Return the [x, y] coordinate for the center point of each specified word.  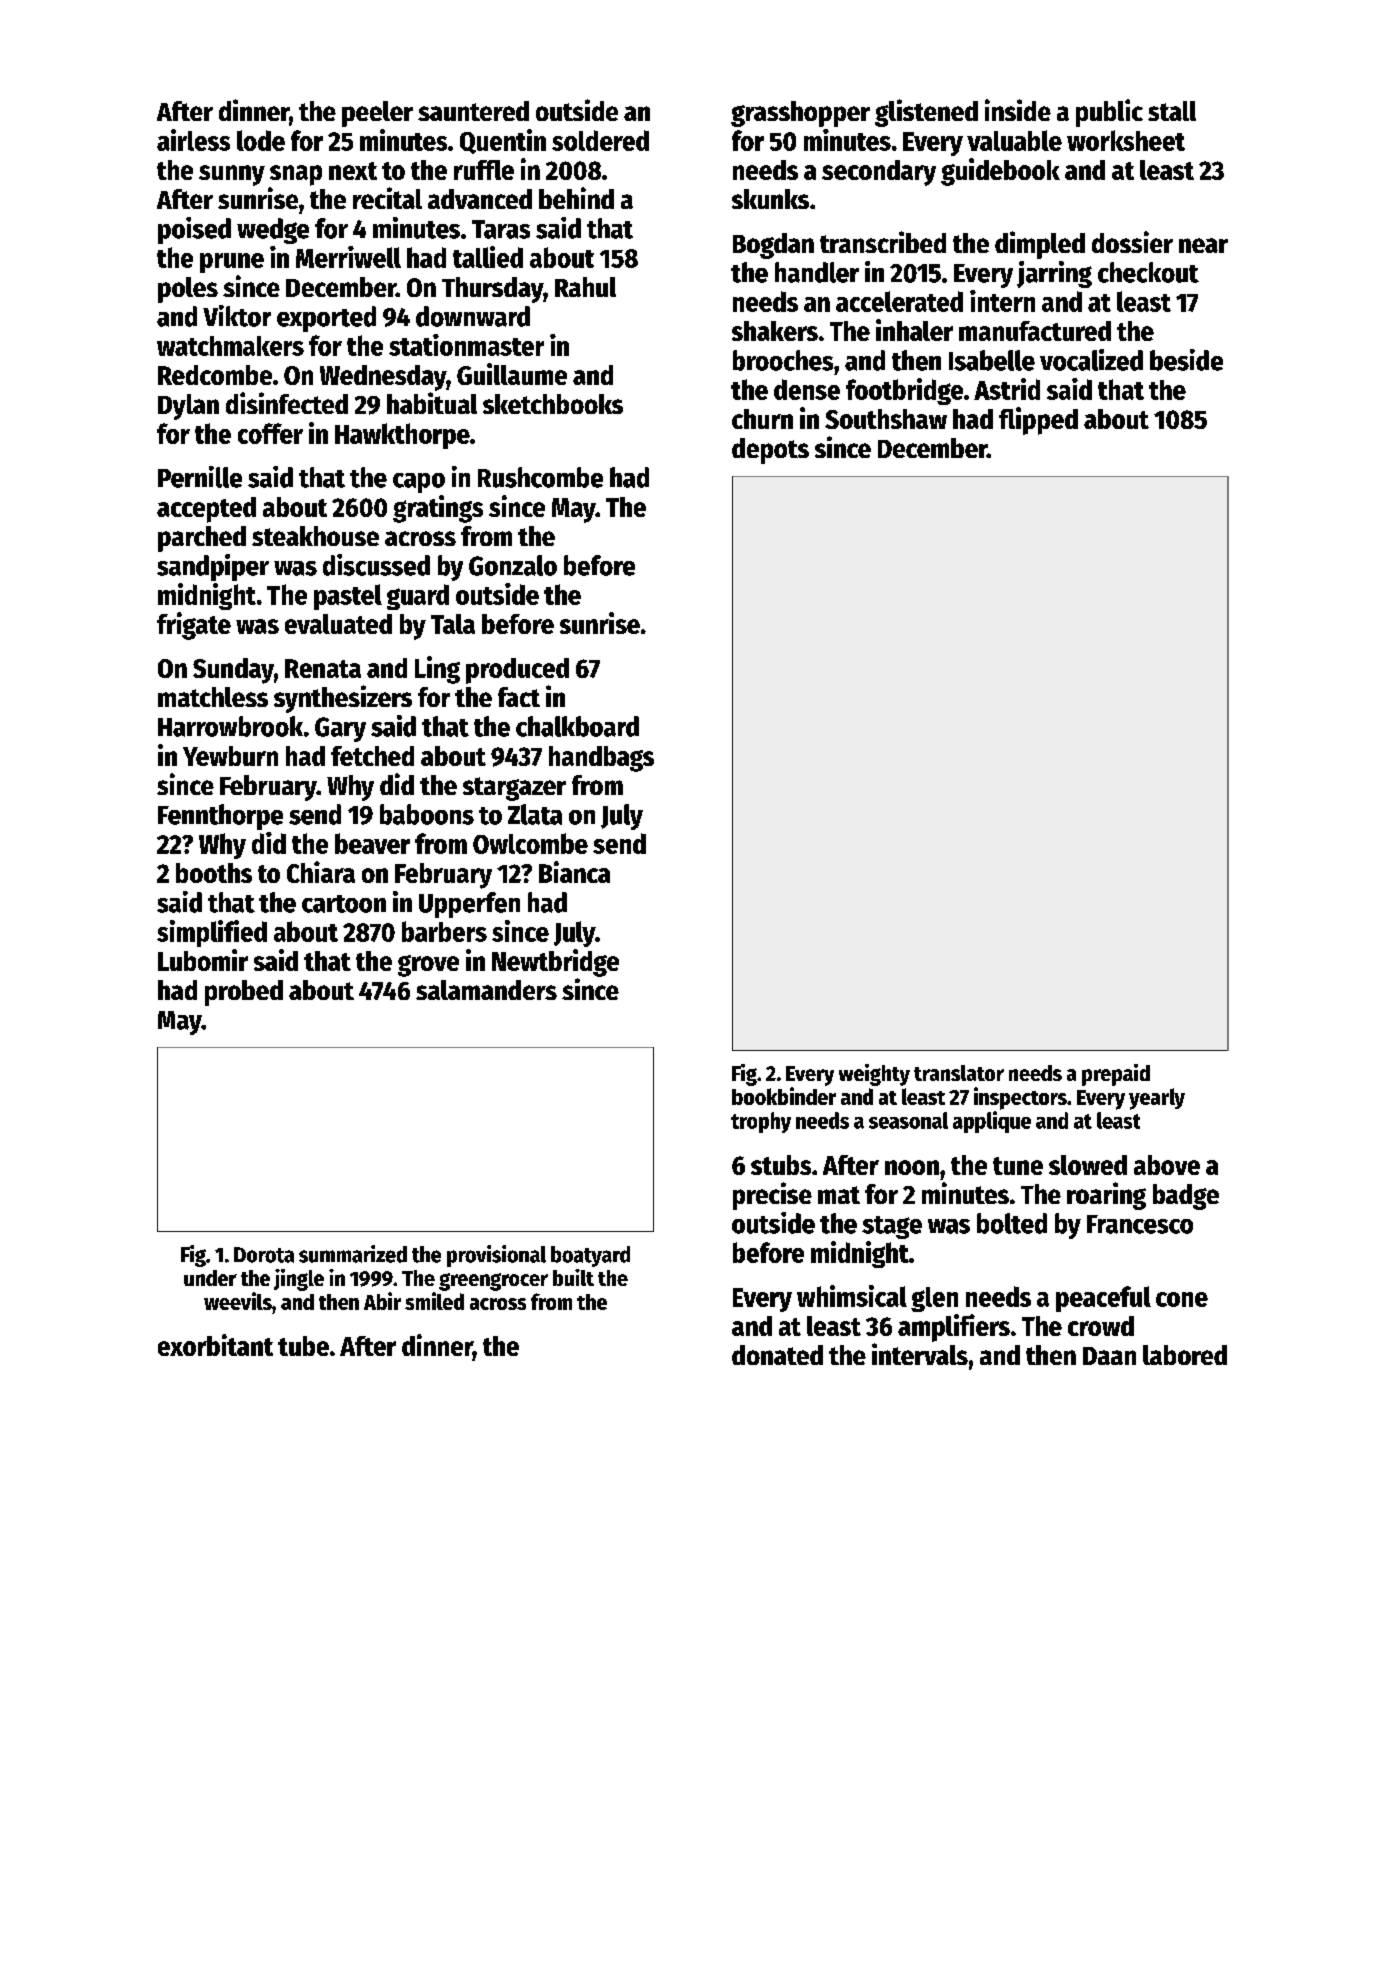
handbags [601, 759]
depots [770, 451]
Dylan [188, 407]
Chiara [321, 872]
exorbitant [215, 1345]
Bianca [574, 872]
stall [1172, 111]
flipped [1038, 421]
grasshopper [800, 114]
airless [193, 140]
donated [777, 1355]
